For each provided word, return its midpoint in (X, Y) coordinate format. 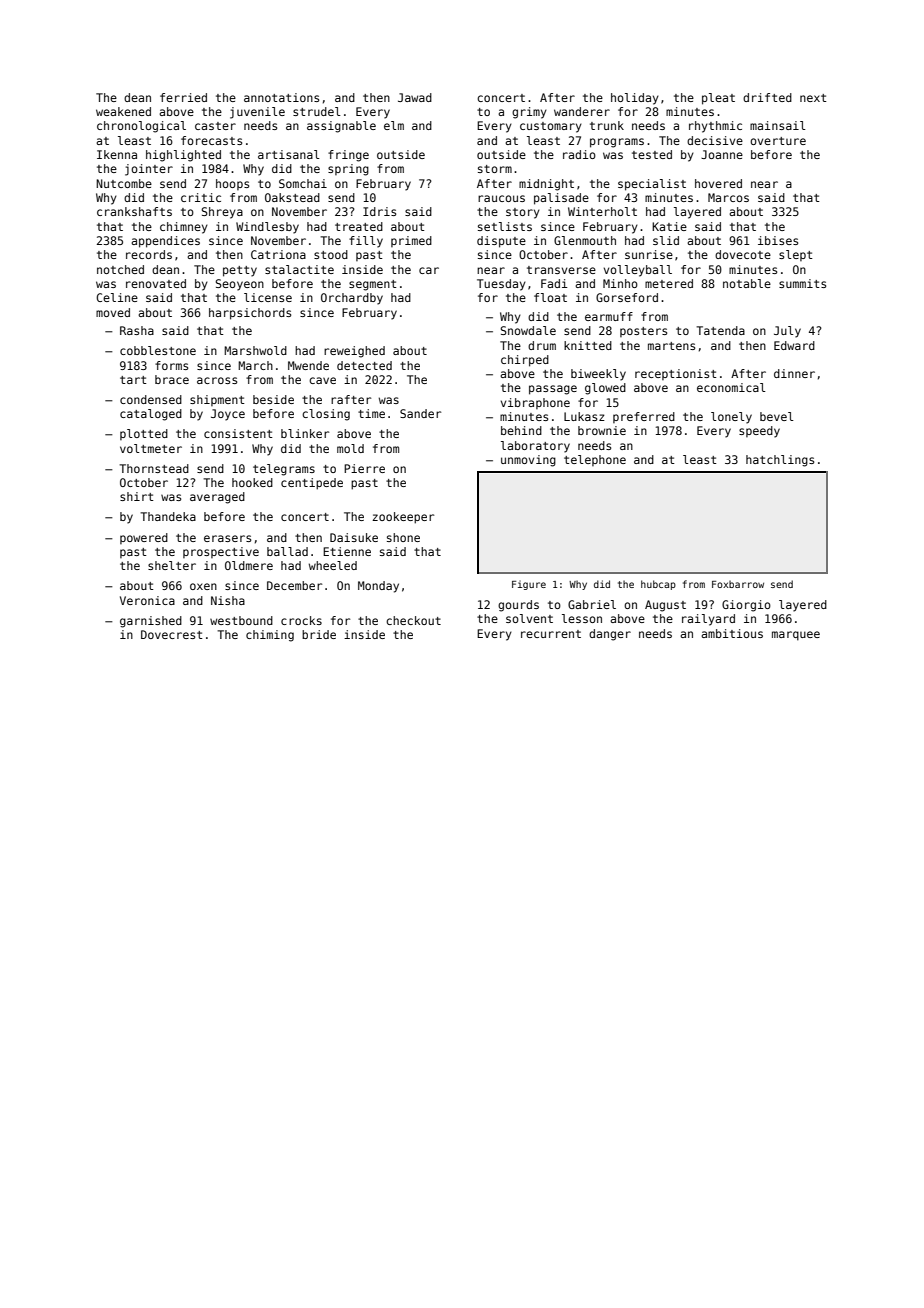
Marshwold (255, 350)
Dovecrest (172, 634)
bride (319, 634)
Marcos (728, 197)
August (665, 606)
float (550, 297)
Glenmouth (585, 240)
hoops (232, 184)
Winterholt (602, 211)
